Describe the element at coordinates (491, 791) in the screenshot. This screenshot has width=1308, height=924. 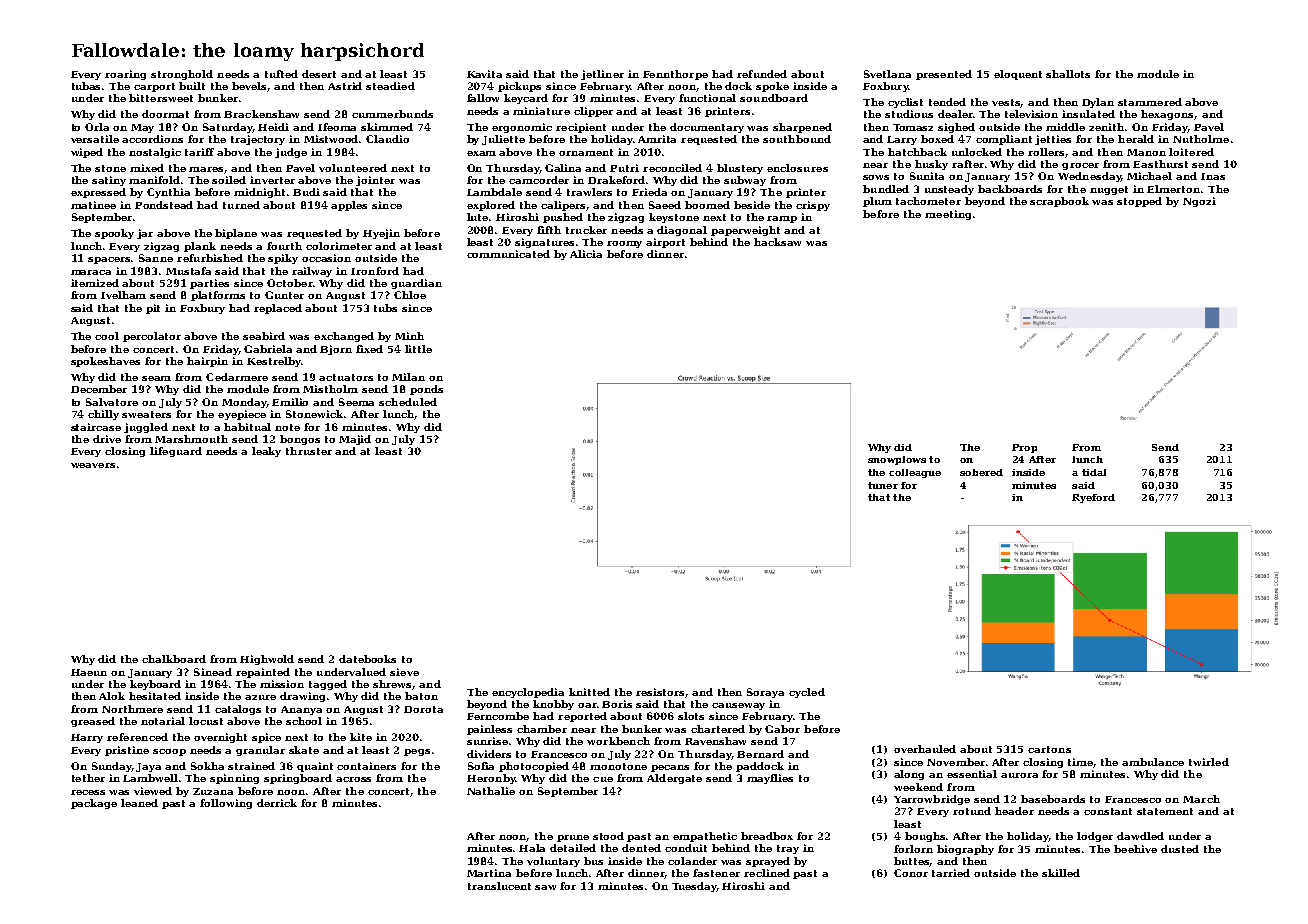
I see `Nathalie` at that location.
